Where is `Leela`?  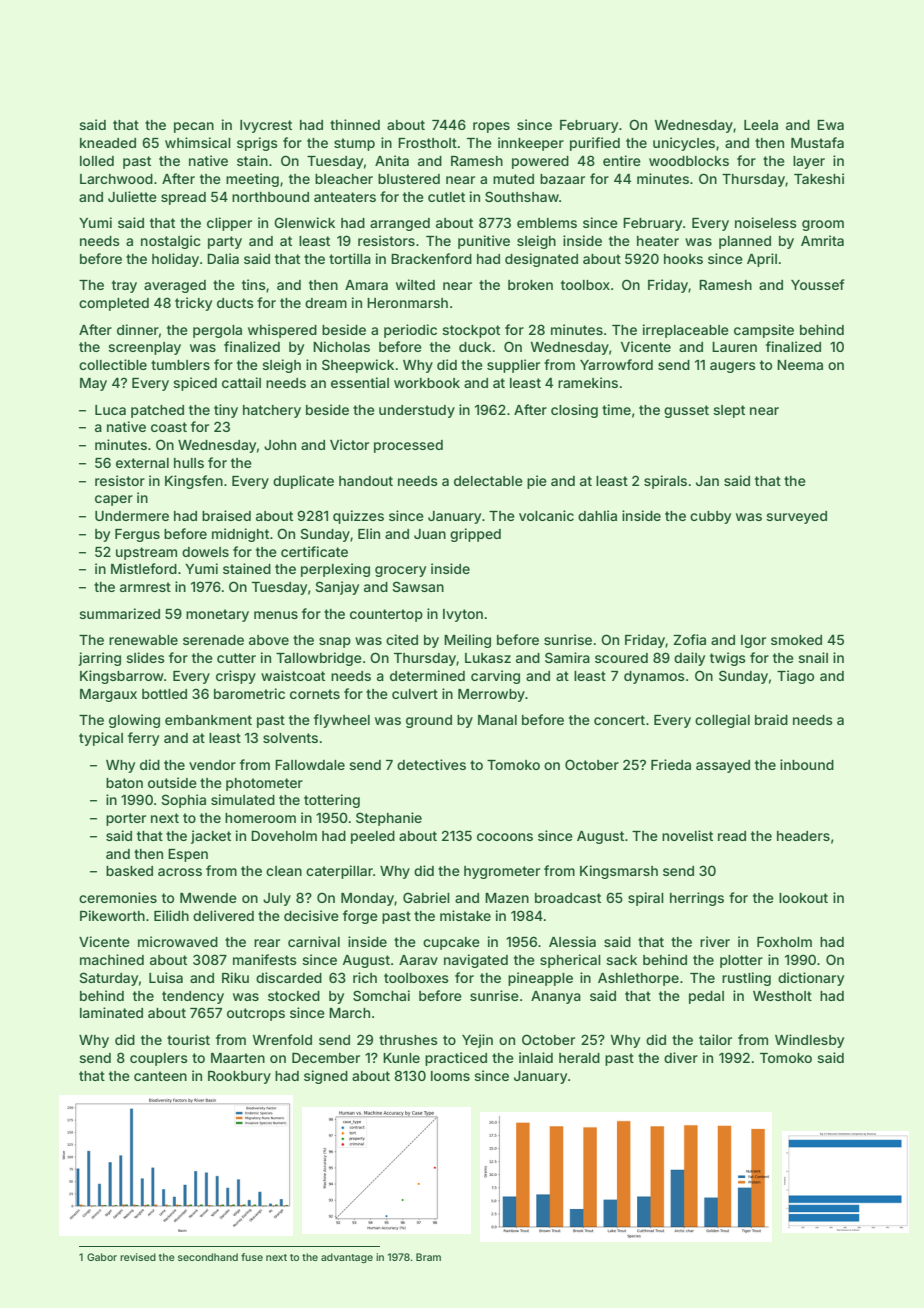 Leela is located at coordinates (761, 125).
